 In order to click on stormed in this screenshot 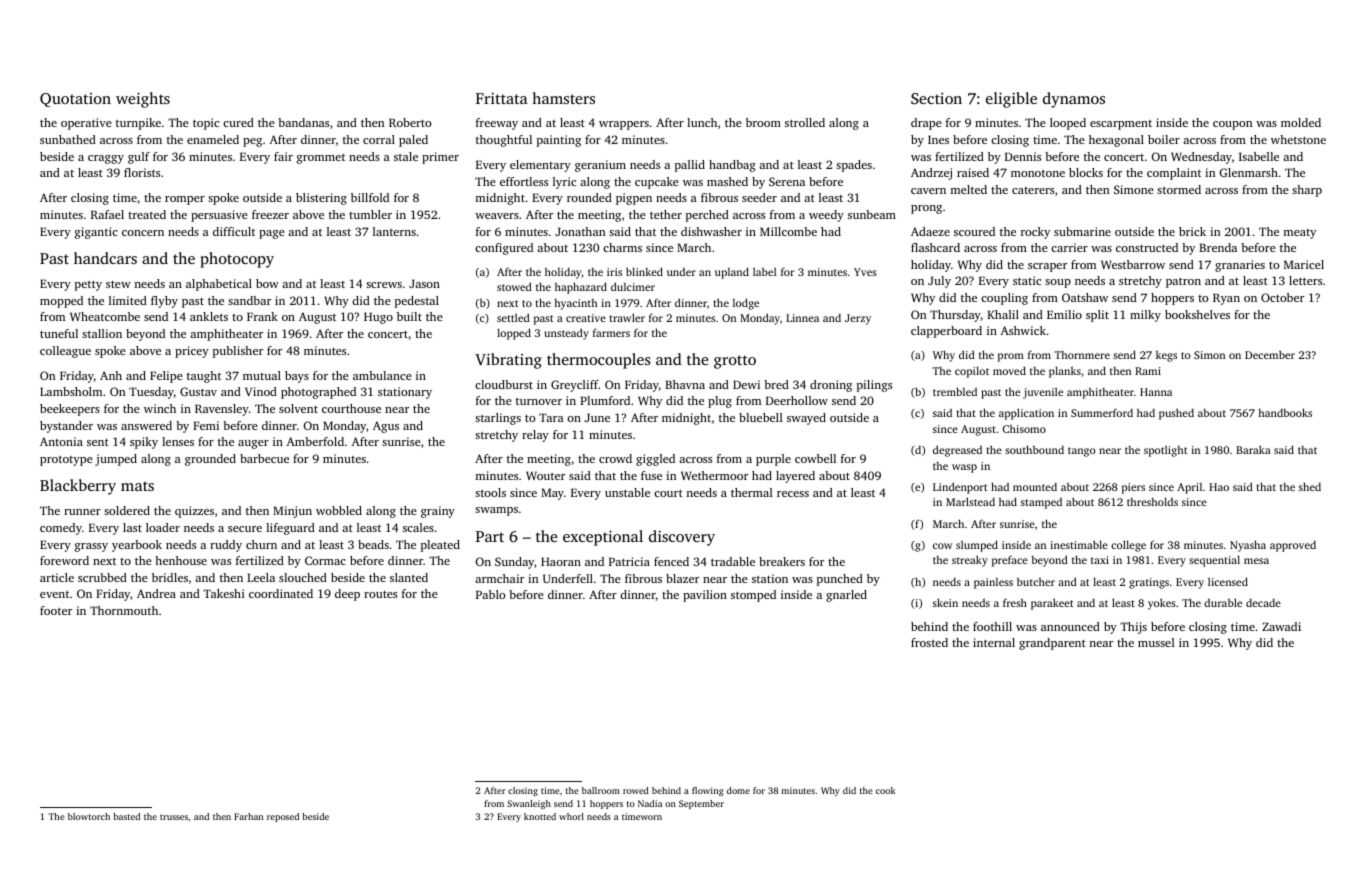, I will do `click(1179, 189)`.
